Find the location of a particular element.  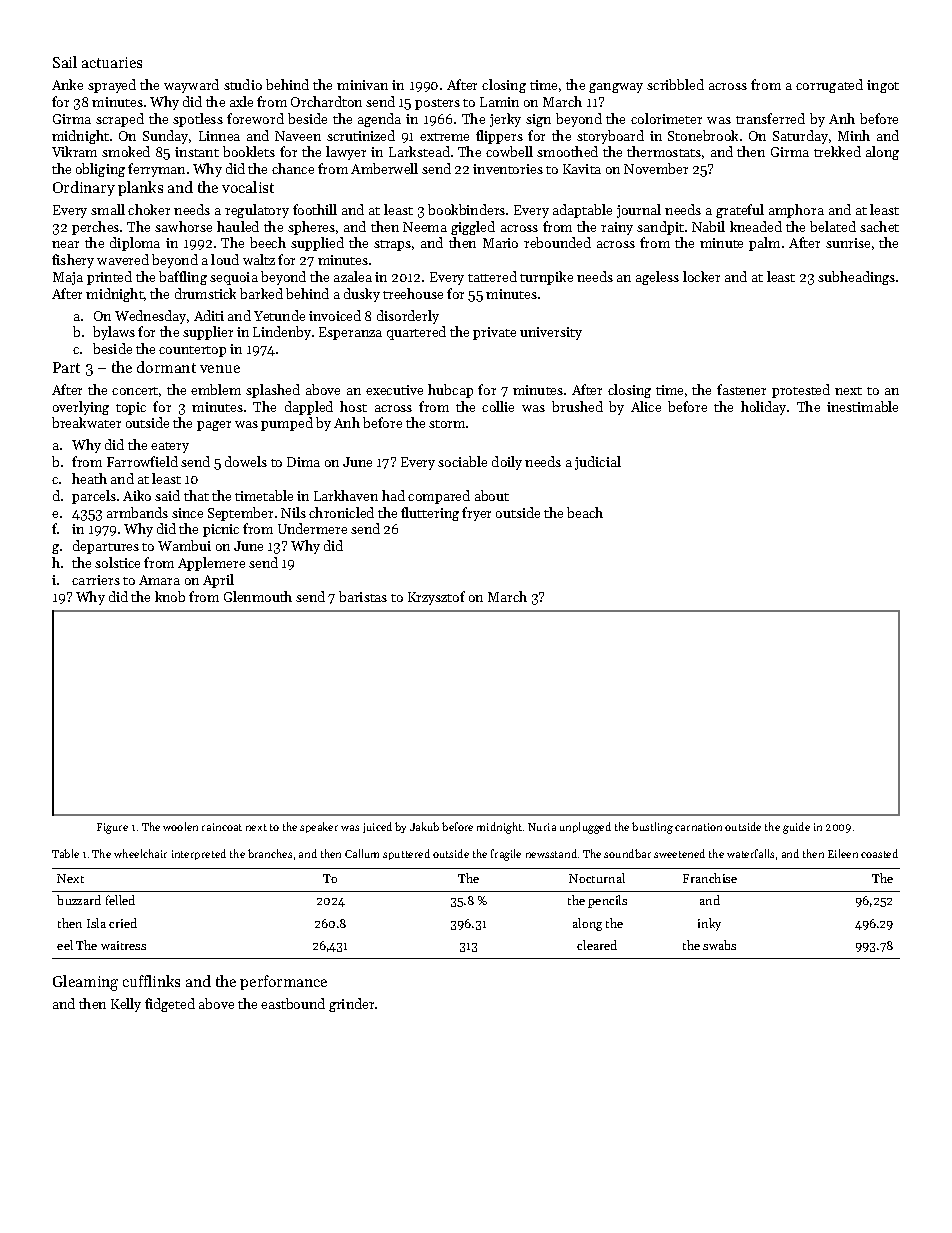

guide is located at coordinates (796, 828).
